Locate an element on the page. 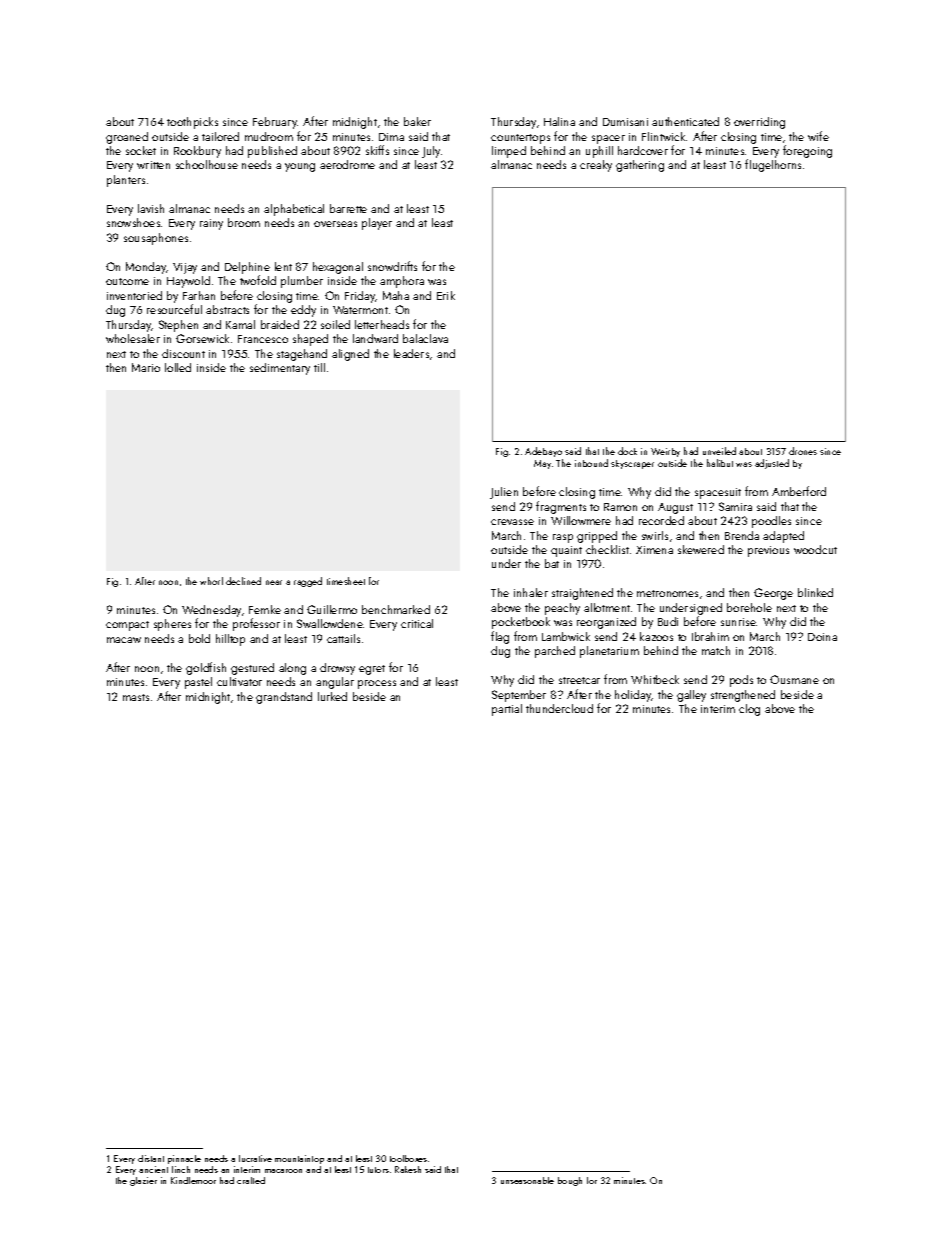 This image has width=952, height=1233. cultivator is located at coordinates (239, 681).
